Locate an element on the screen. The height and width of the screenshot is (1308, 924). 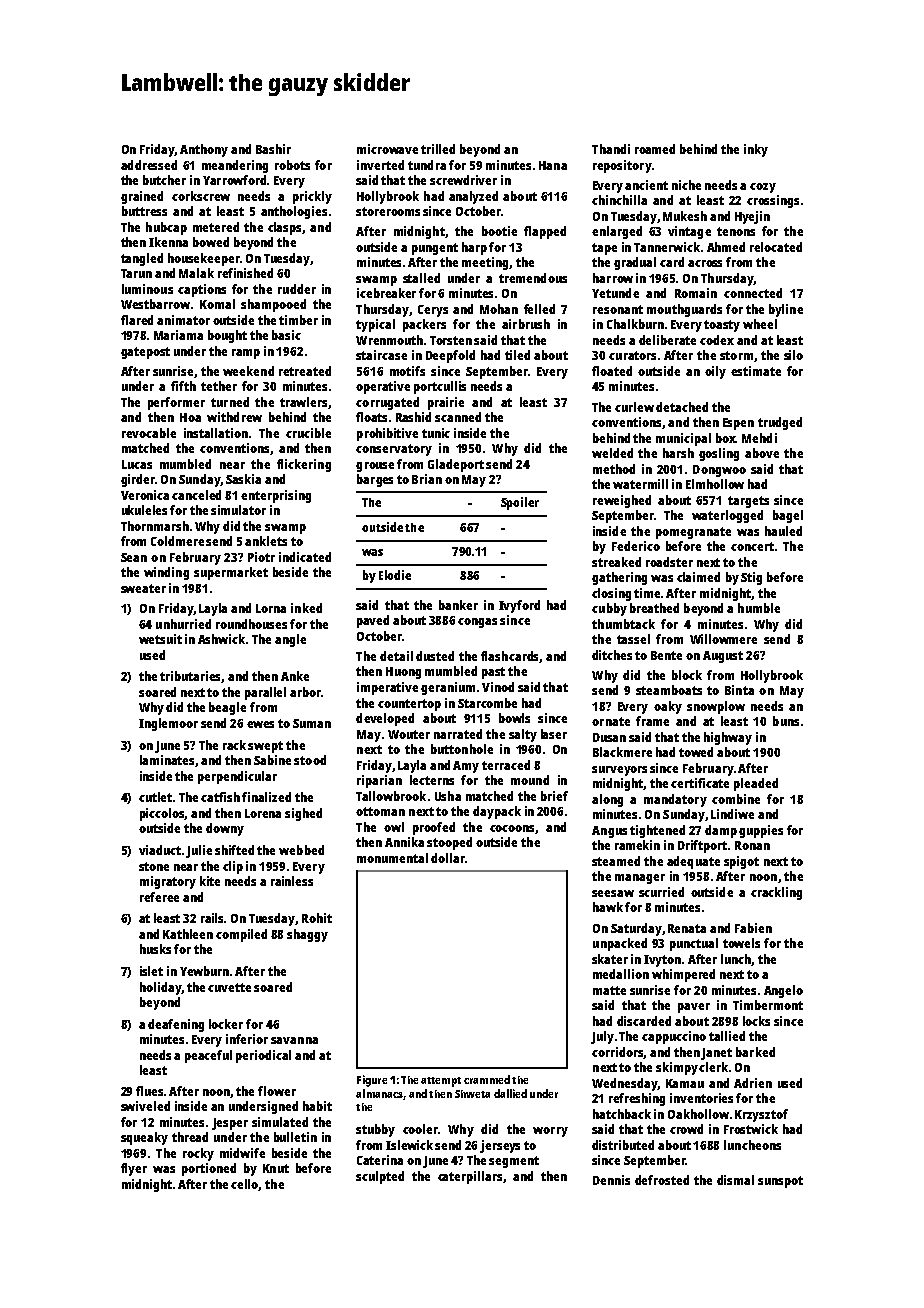
silo is located at coordinates (793, 355).
